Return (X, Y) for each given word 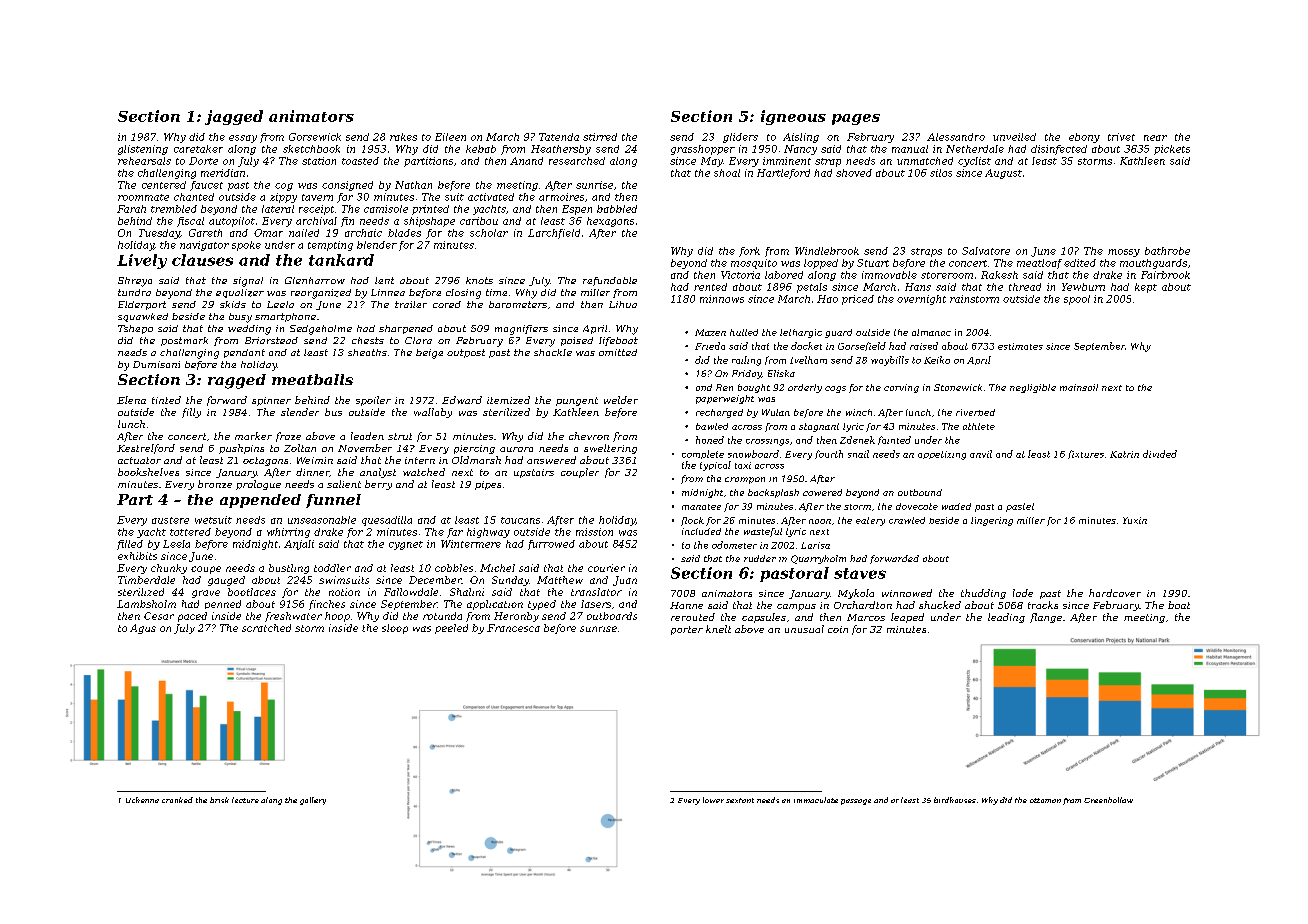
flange (1046, 618)
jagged (234, 117)
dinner (313, 472)
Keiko (937, 360)
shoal (727, 173)
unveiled (1014, 137)
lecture (245, 800)
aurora (516, 449)
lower (713, 800)
